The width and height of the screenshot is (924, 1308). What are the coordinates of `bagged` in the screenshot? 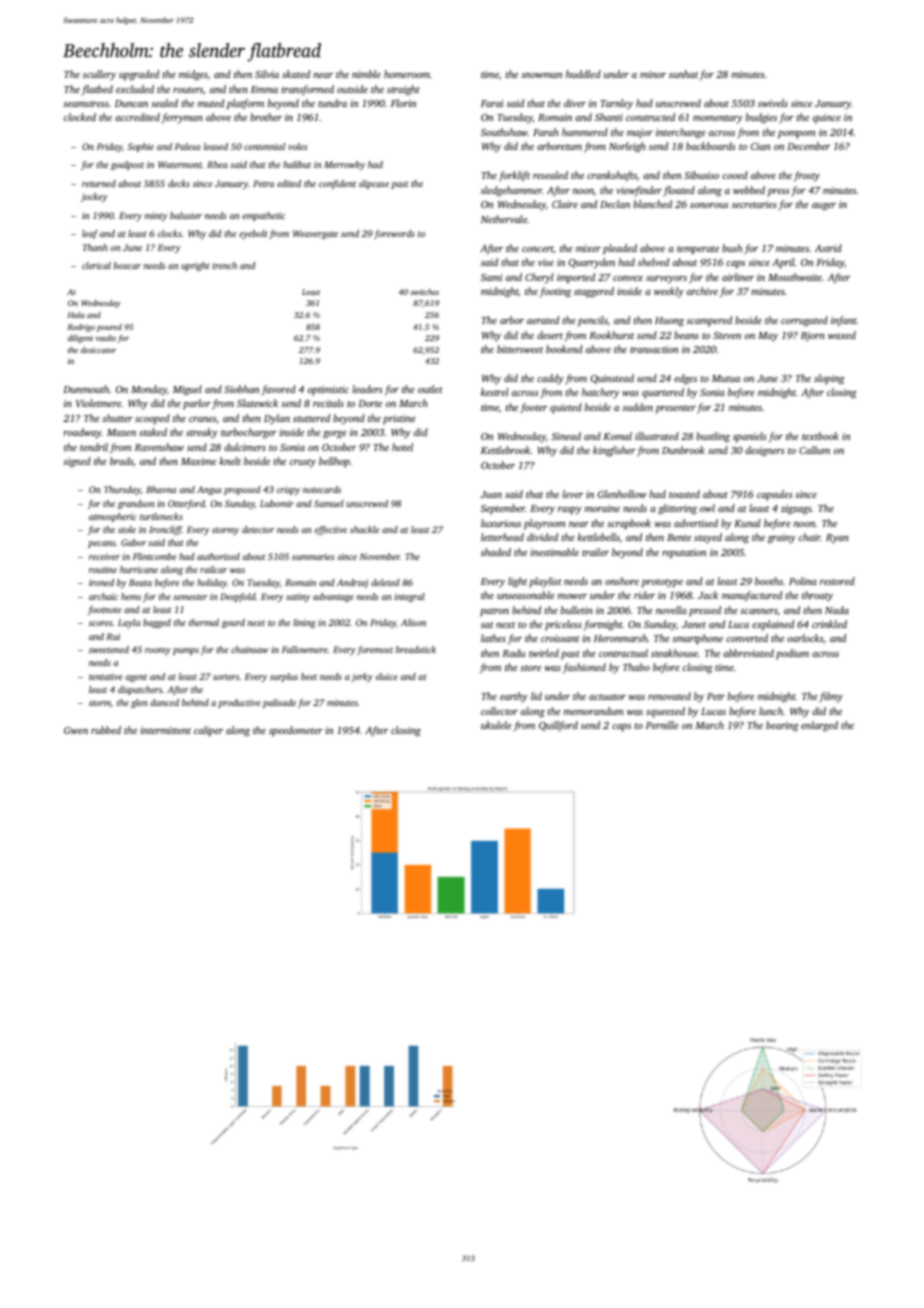 It's located at (157, 623).
